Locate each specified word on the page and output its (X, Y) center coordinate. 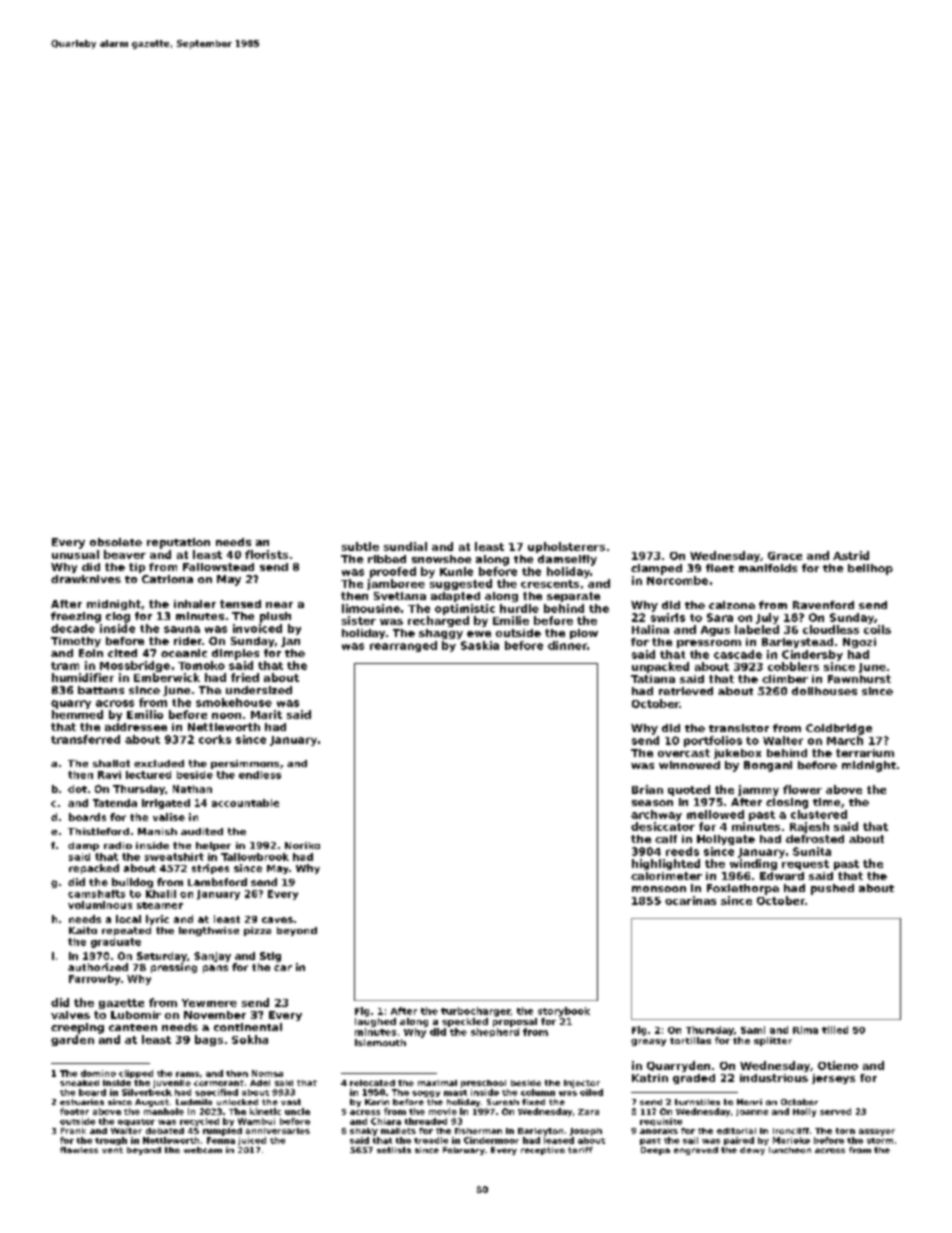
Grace (785, 556)
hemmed (77, 714)
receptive (543, 1151)
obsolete (116, 542)
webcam (203, 1150)
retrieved (686, 691)
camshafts (96, 894)
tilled (835, 1030)
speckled (465, 1022)
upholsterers (566, 547)
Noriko (302, 845)
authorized (98, 967)
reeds (682, 851)
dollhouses (824, 691)
